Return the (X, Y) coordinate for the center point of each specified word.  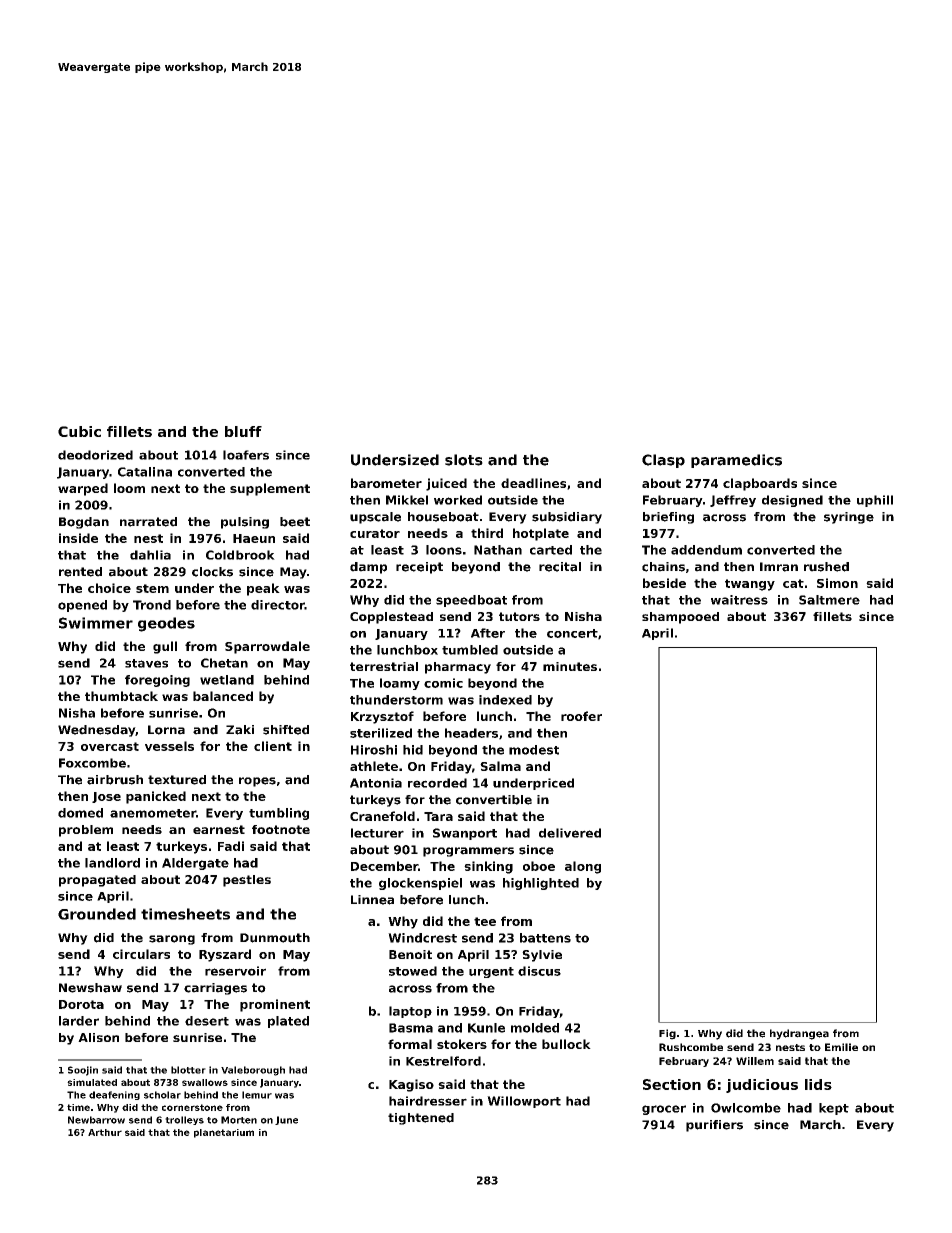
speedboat (471, 601)
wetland (227, 680)
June (286, 1120)
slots (464, 460)
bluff (243, 431)
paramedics (736, 461)
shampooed (680, 618)
